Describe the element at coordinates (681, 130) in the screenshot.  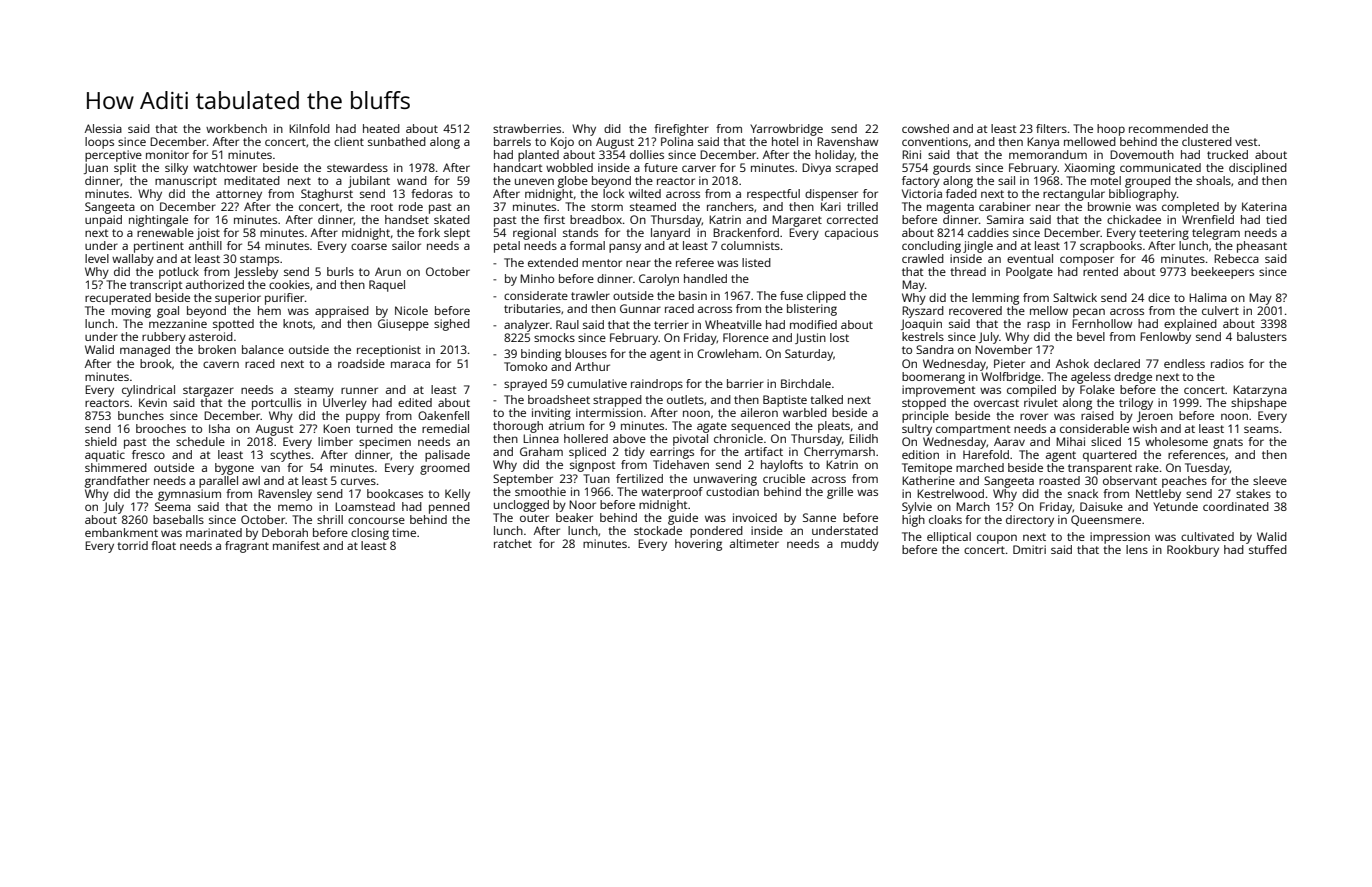
I see `firefighter` at that location.
